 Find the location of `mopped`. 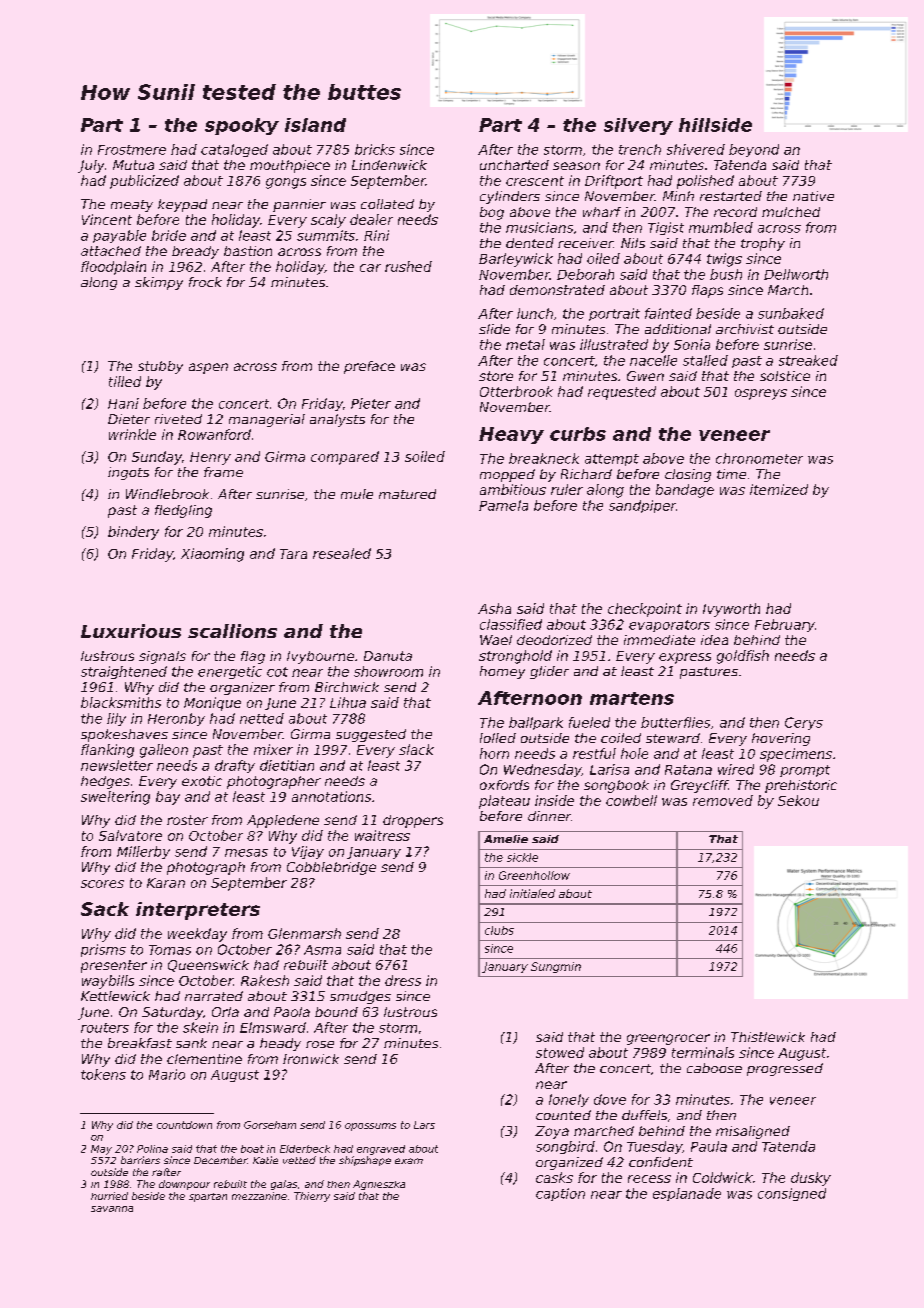

mopped is located at coordinates (507, 475).
